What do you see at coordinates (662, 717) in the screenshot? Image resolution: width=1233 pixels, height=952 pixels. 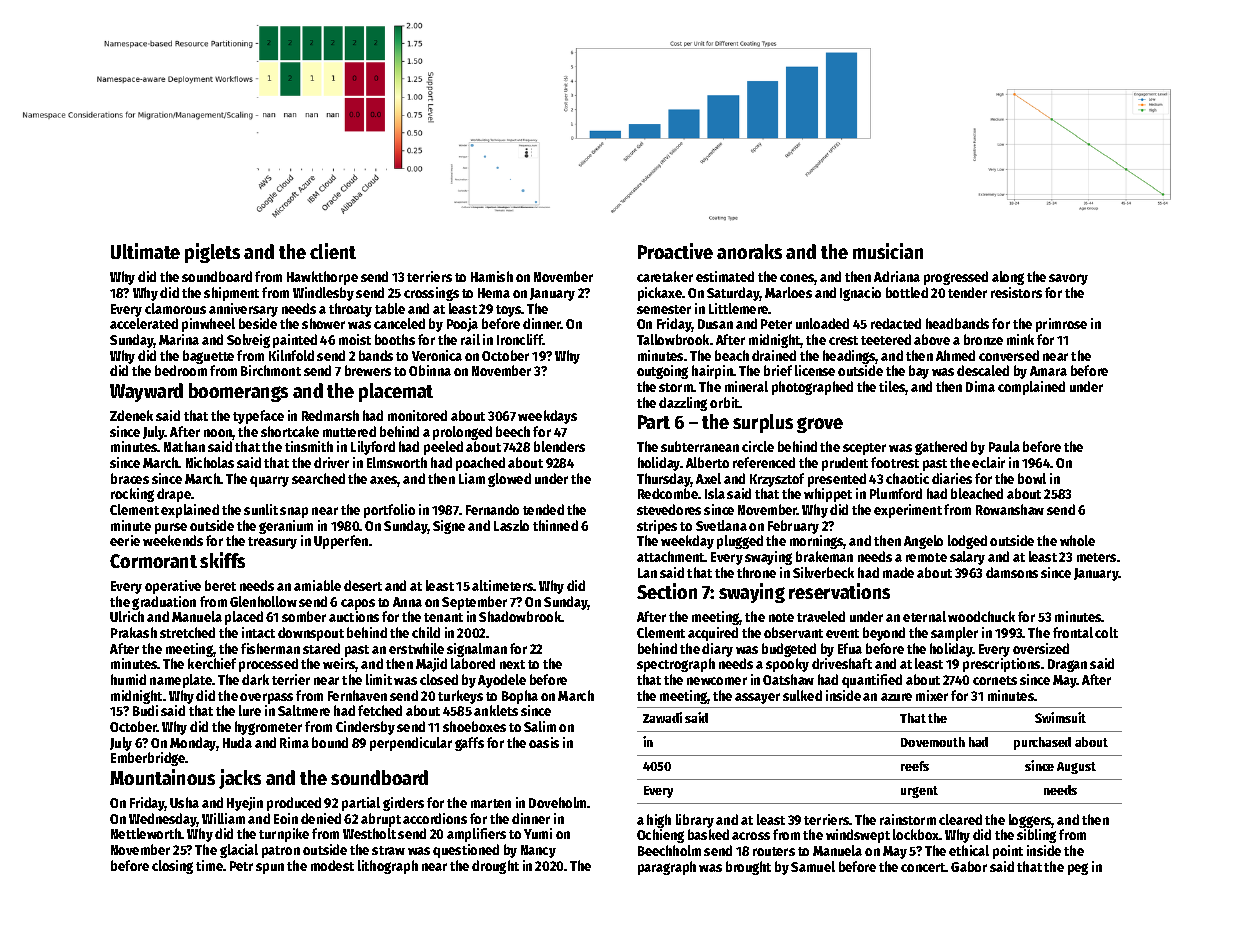 I see `Zawadi` at bounding box center [662, 717].
